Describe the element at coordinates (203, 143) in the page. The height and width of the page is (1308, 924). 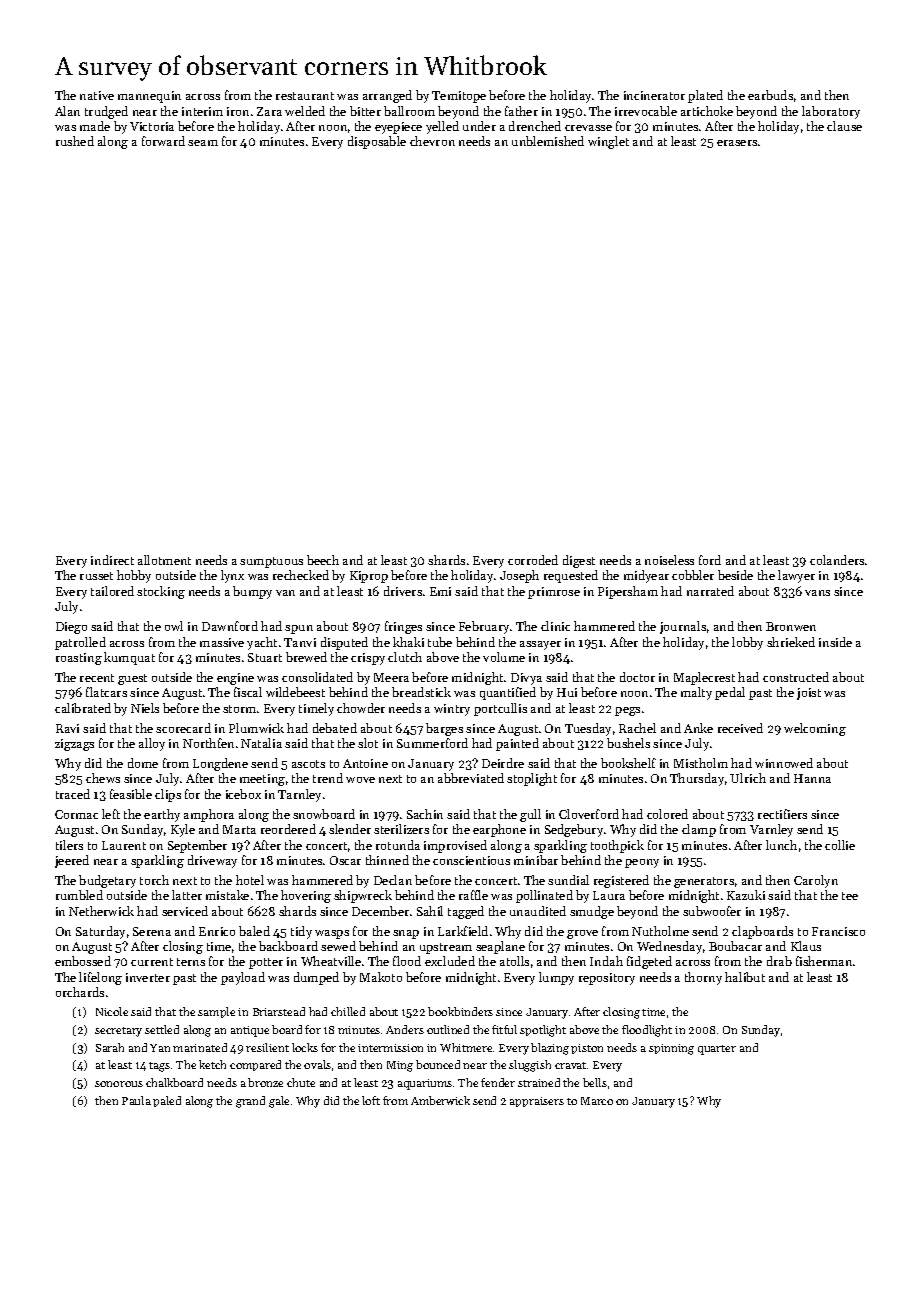
I see `seam` at that location.
